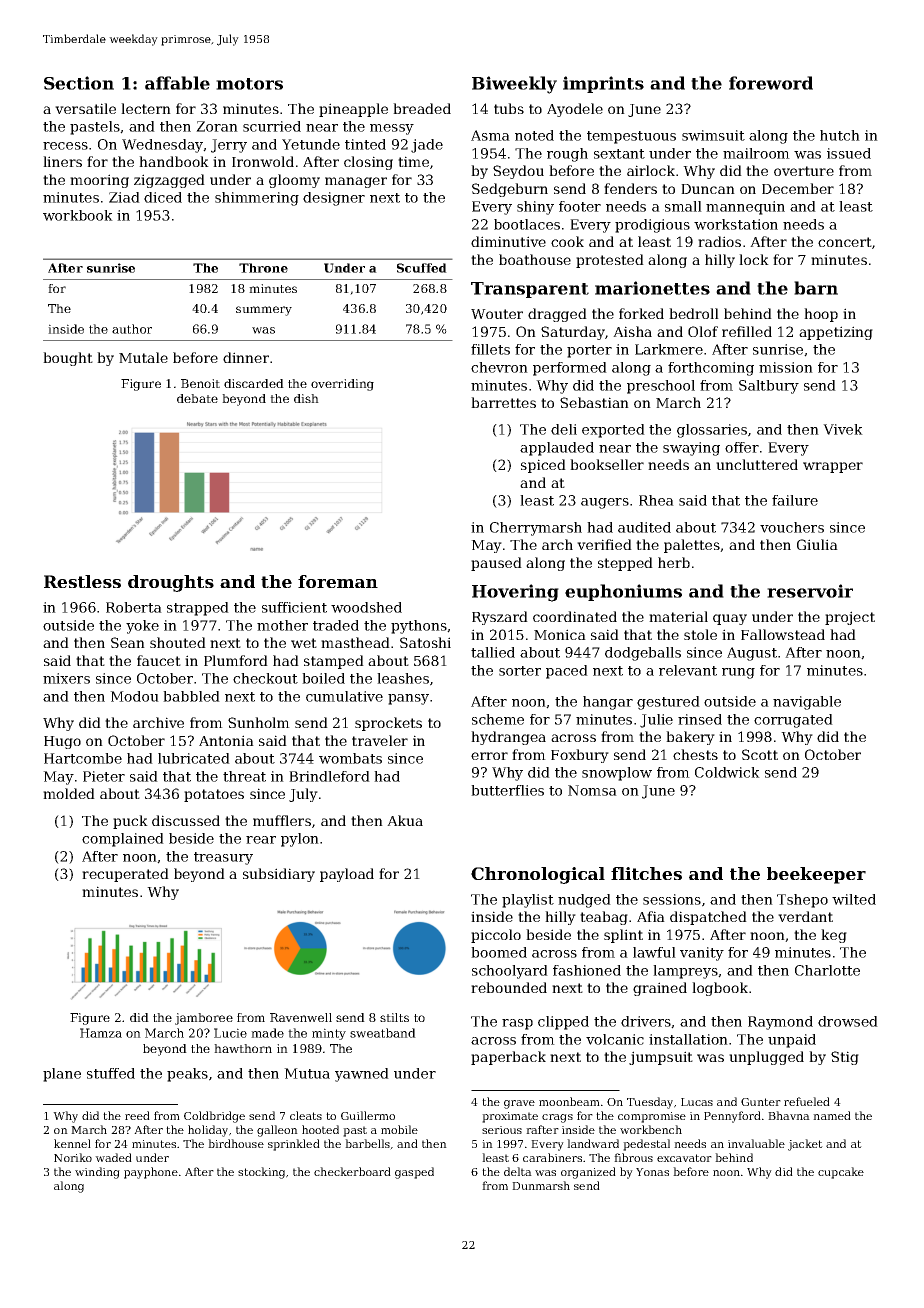 This screenshot has height=1308, width=924. Describe the element at coordinates (257, 199) in the screenshot. I see `shimmering` at that location.
